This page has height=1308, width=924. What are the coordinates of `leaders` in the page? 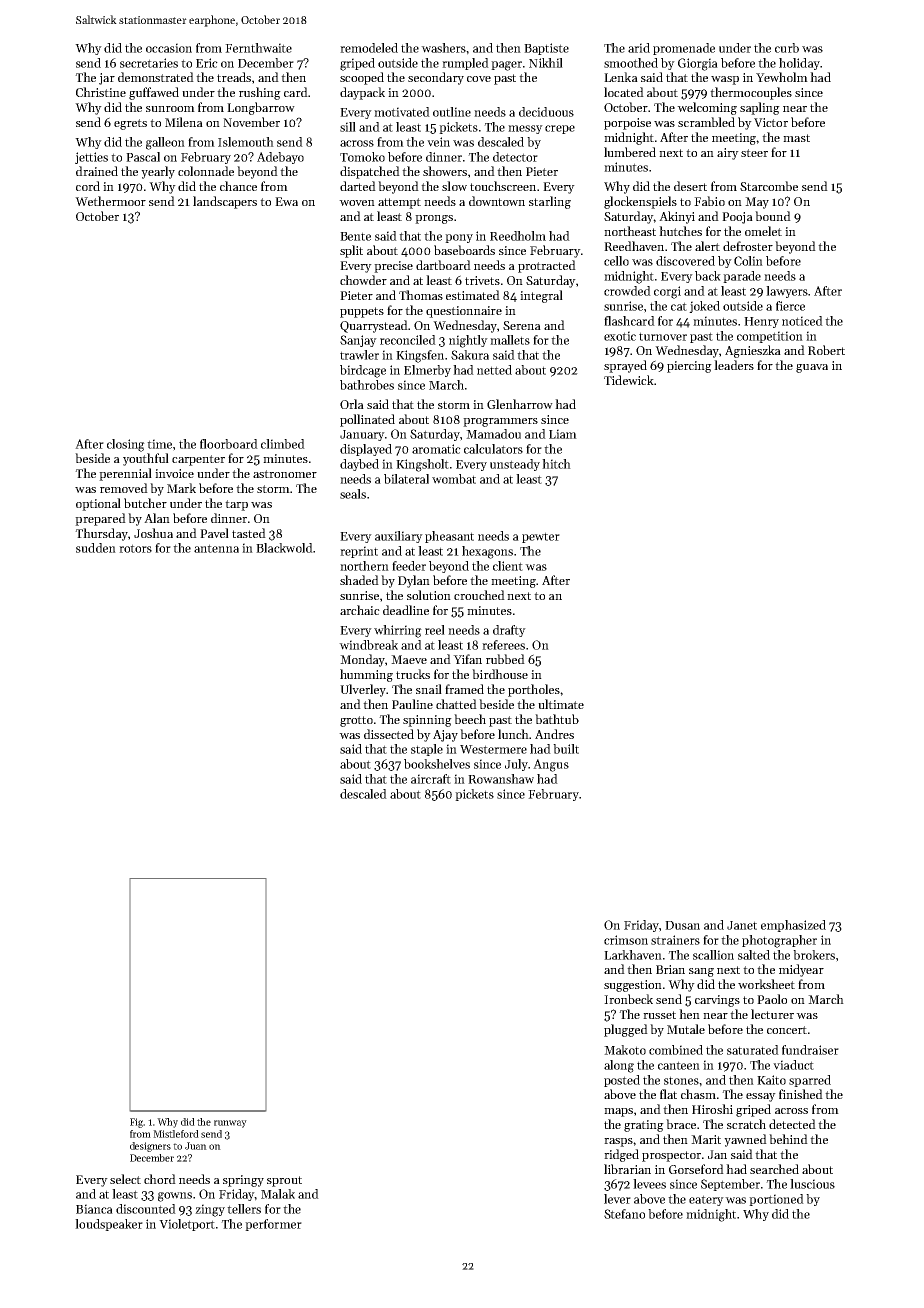 It's located at (734, 365).
